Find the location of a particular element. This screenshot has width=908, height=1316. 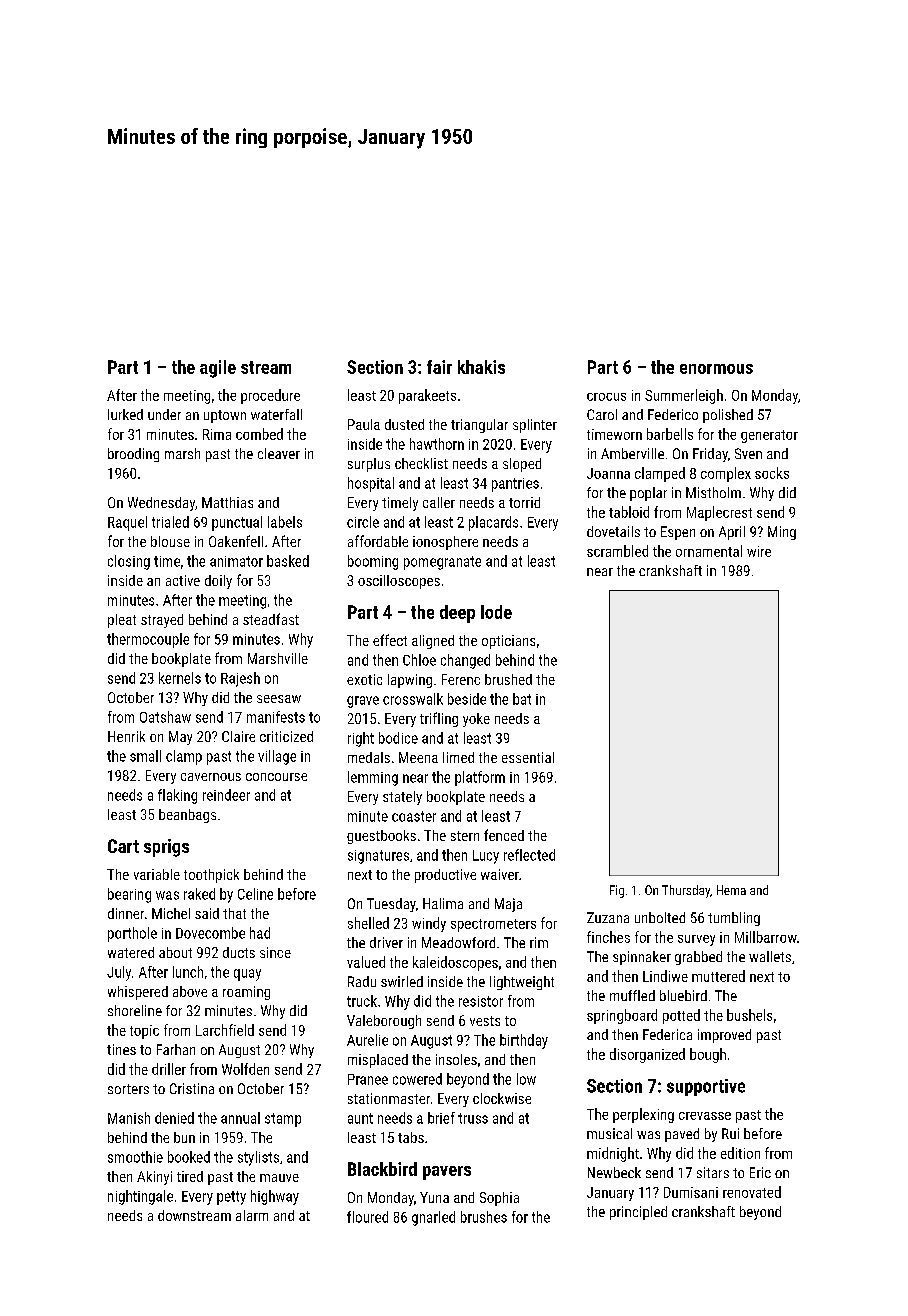

generator is located at coordinates (769, 436).
